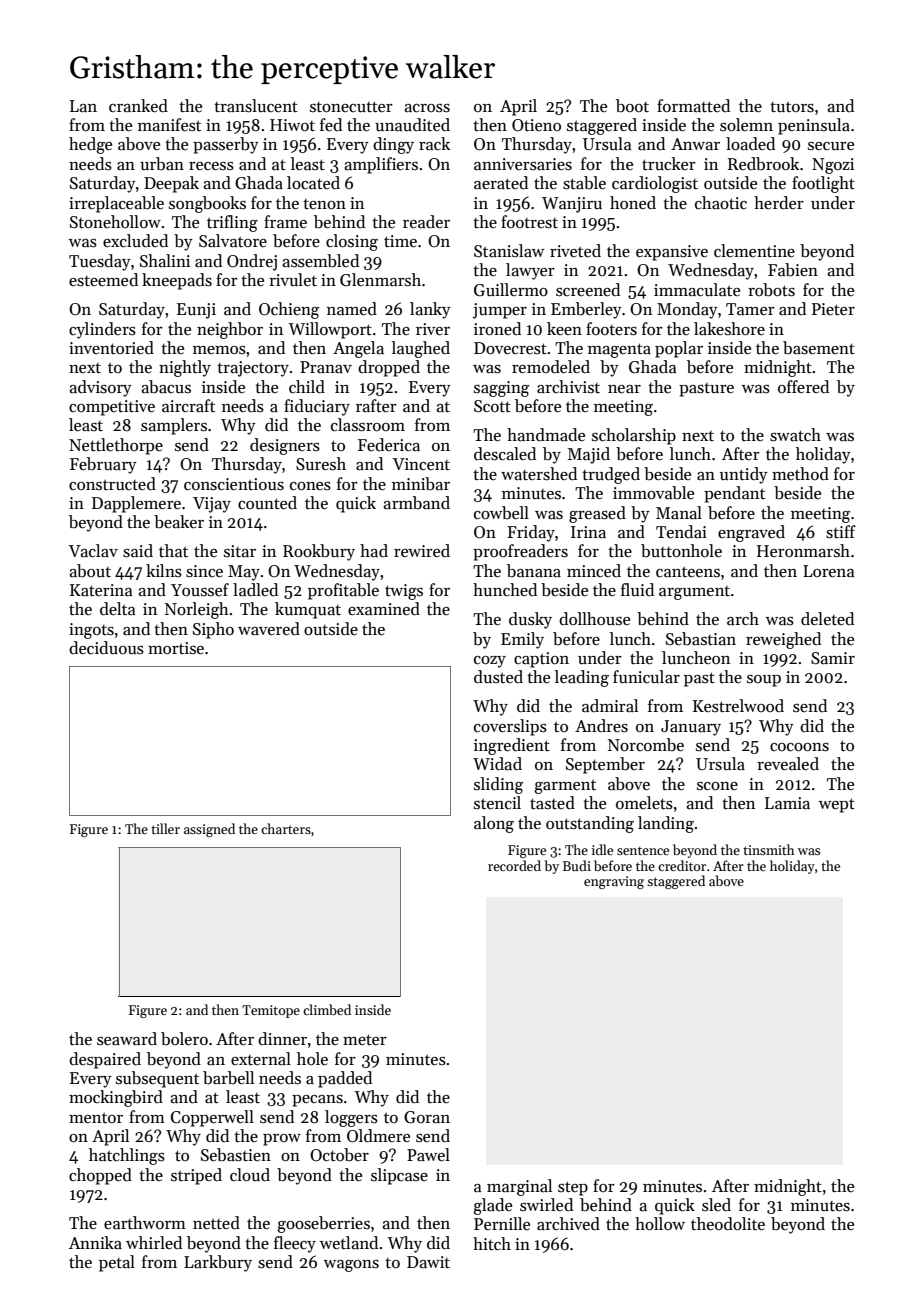  What do you see at coordinates (244, 573) in the screenshot?
I see `May` at bounding box center [244, 573].
